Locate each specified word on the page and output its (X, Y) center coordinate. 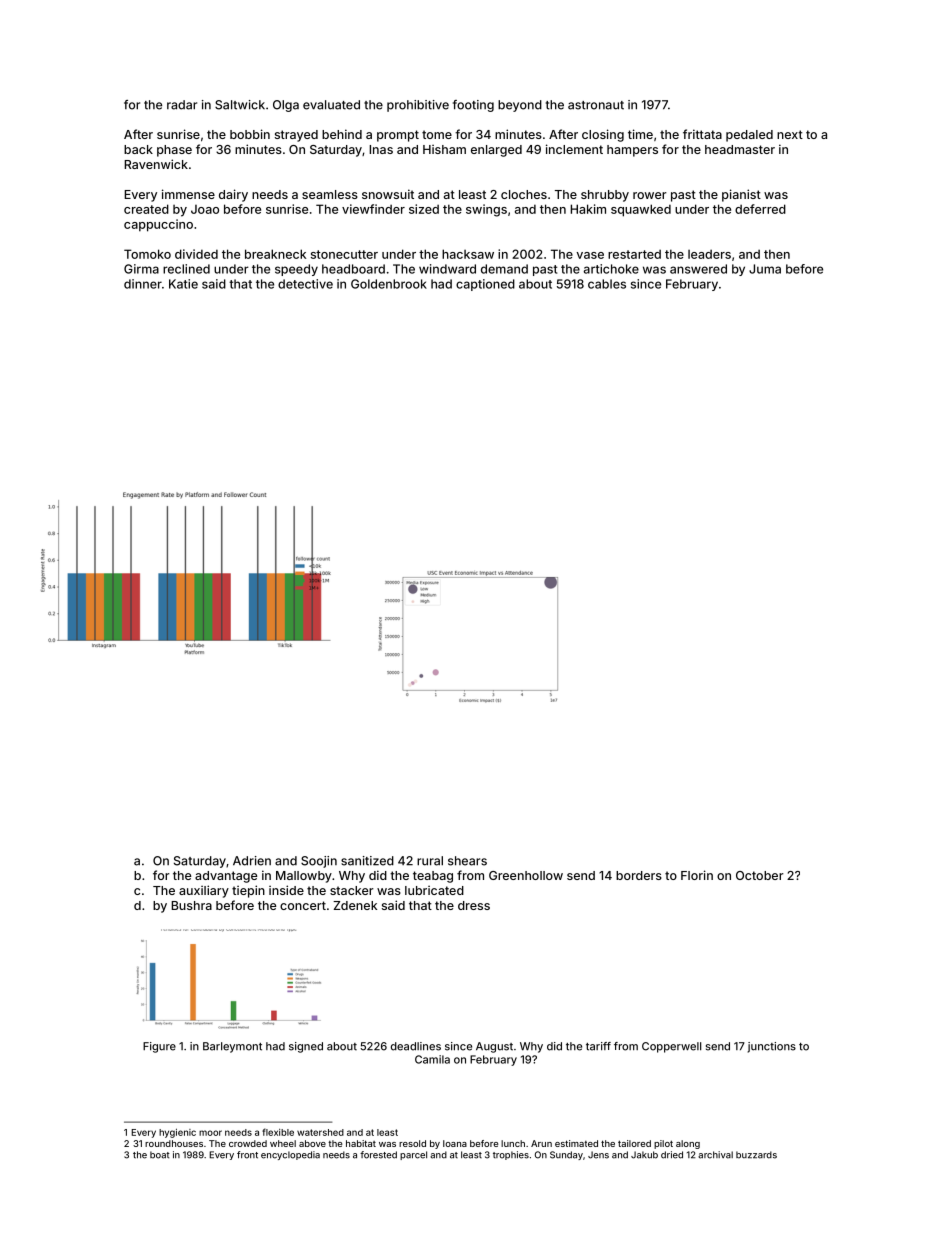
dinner (143, 284)
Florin (697, 875)
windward (447, 269)
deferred (760, 209)
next (790, 134)
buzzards (756, 1155)
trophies (511, 1155)
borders (639, 875)
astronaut (596, 105)
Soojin (319, 862)
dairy (233, 195)
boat (160, 1155)
